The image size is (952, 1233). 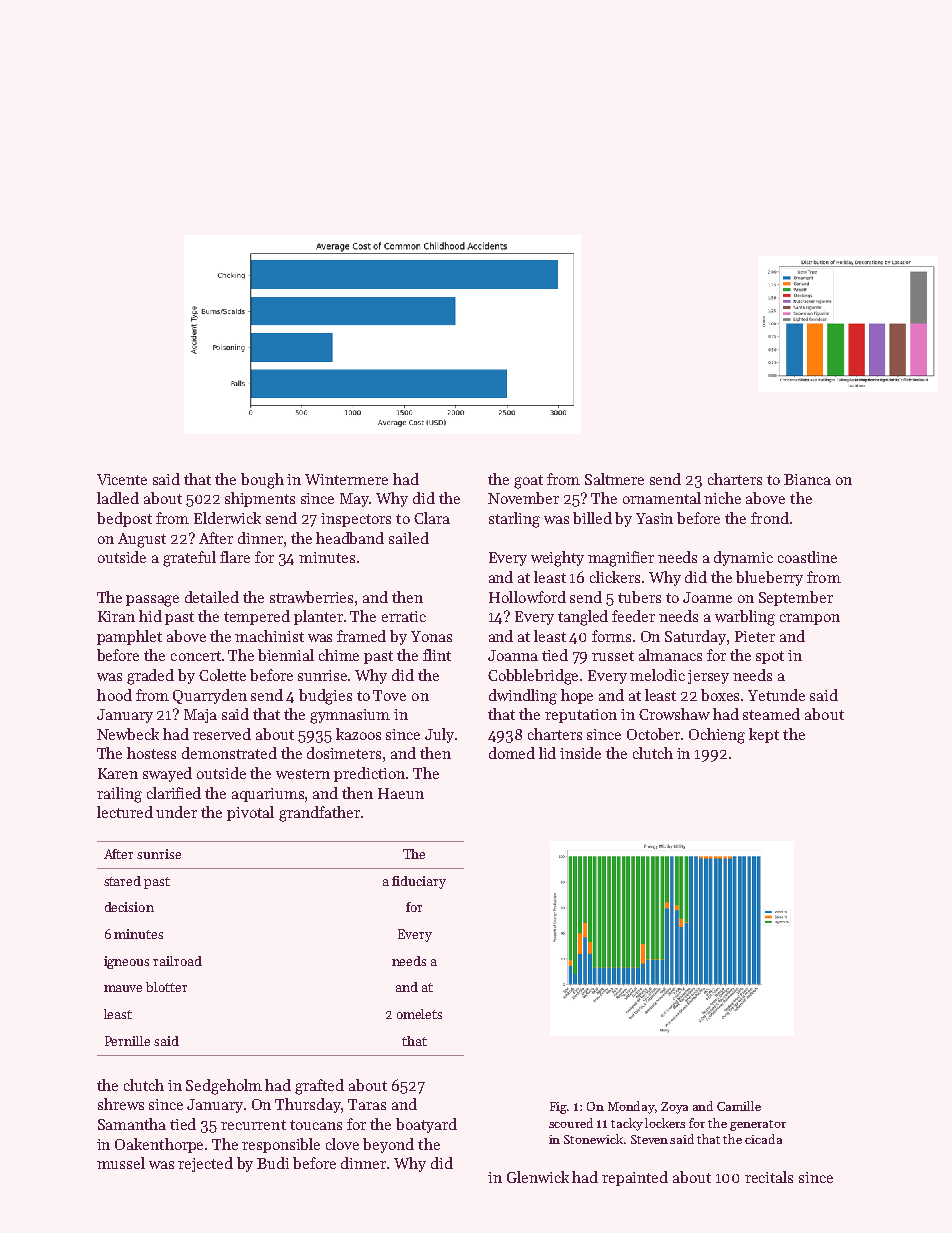 I want to click on Yasin, so click(x=654, y=518).
